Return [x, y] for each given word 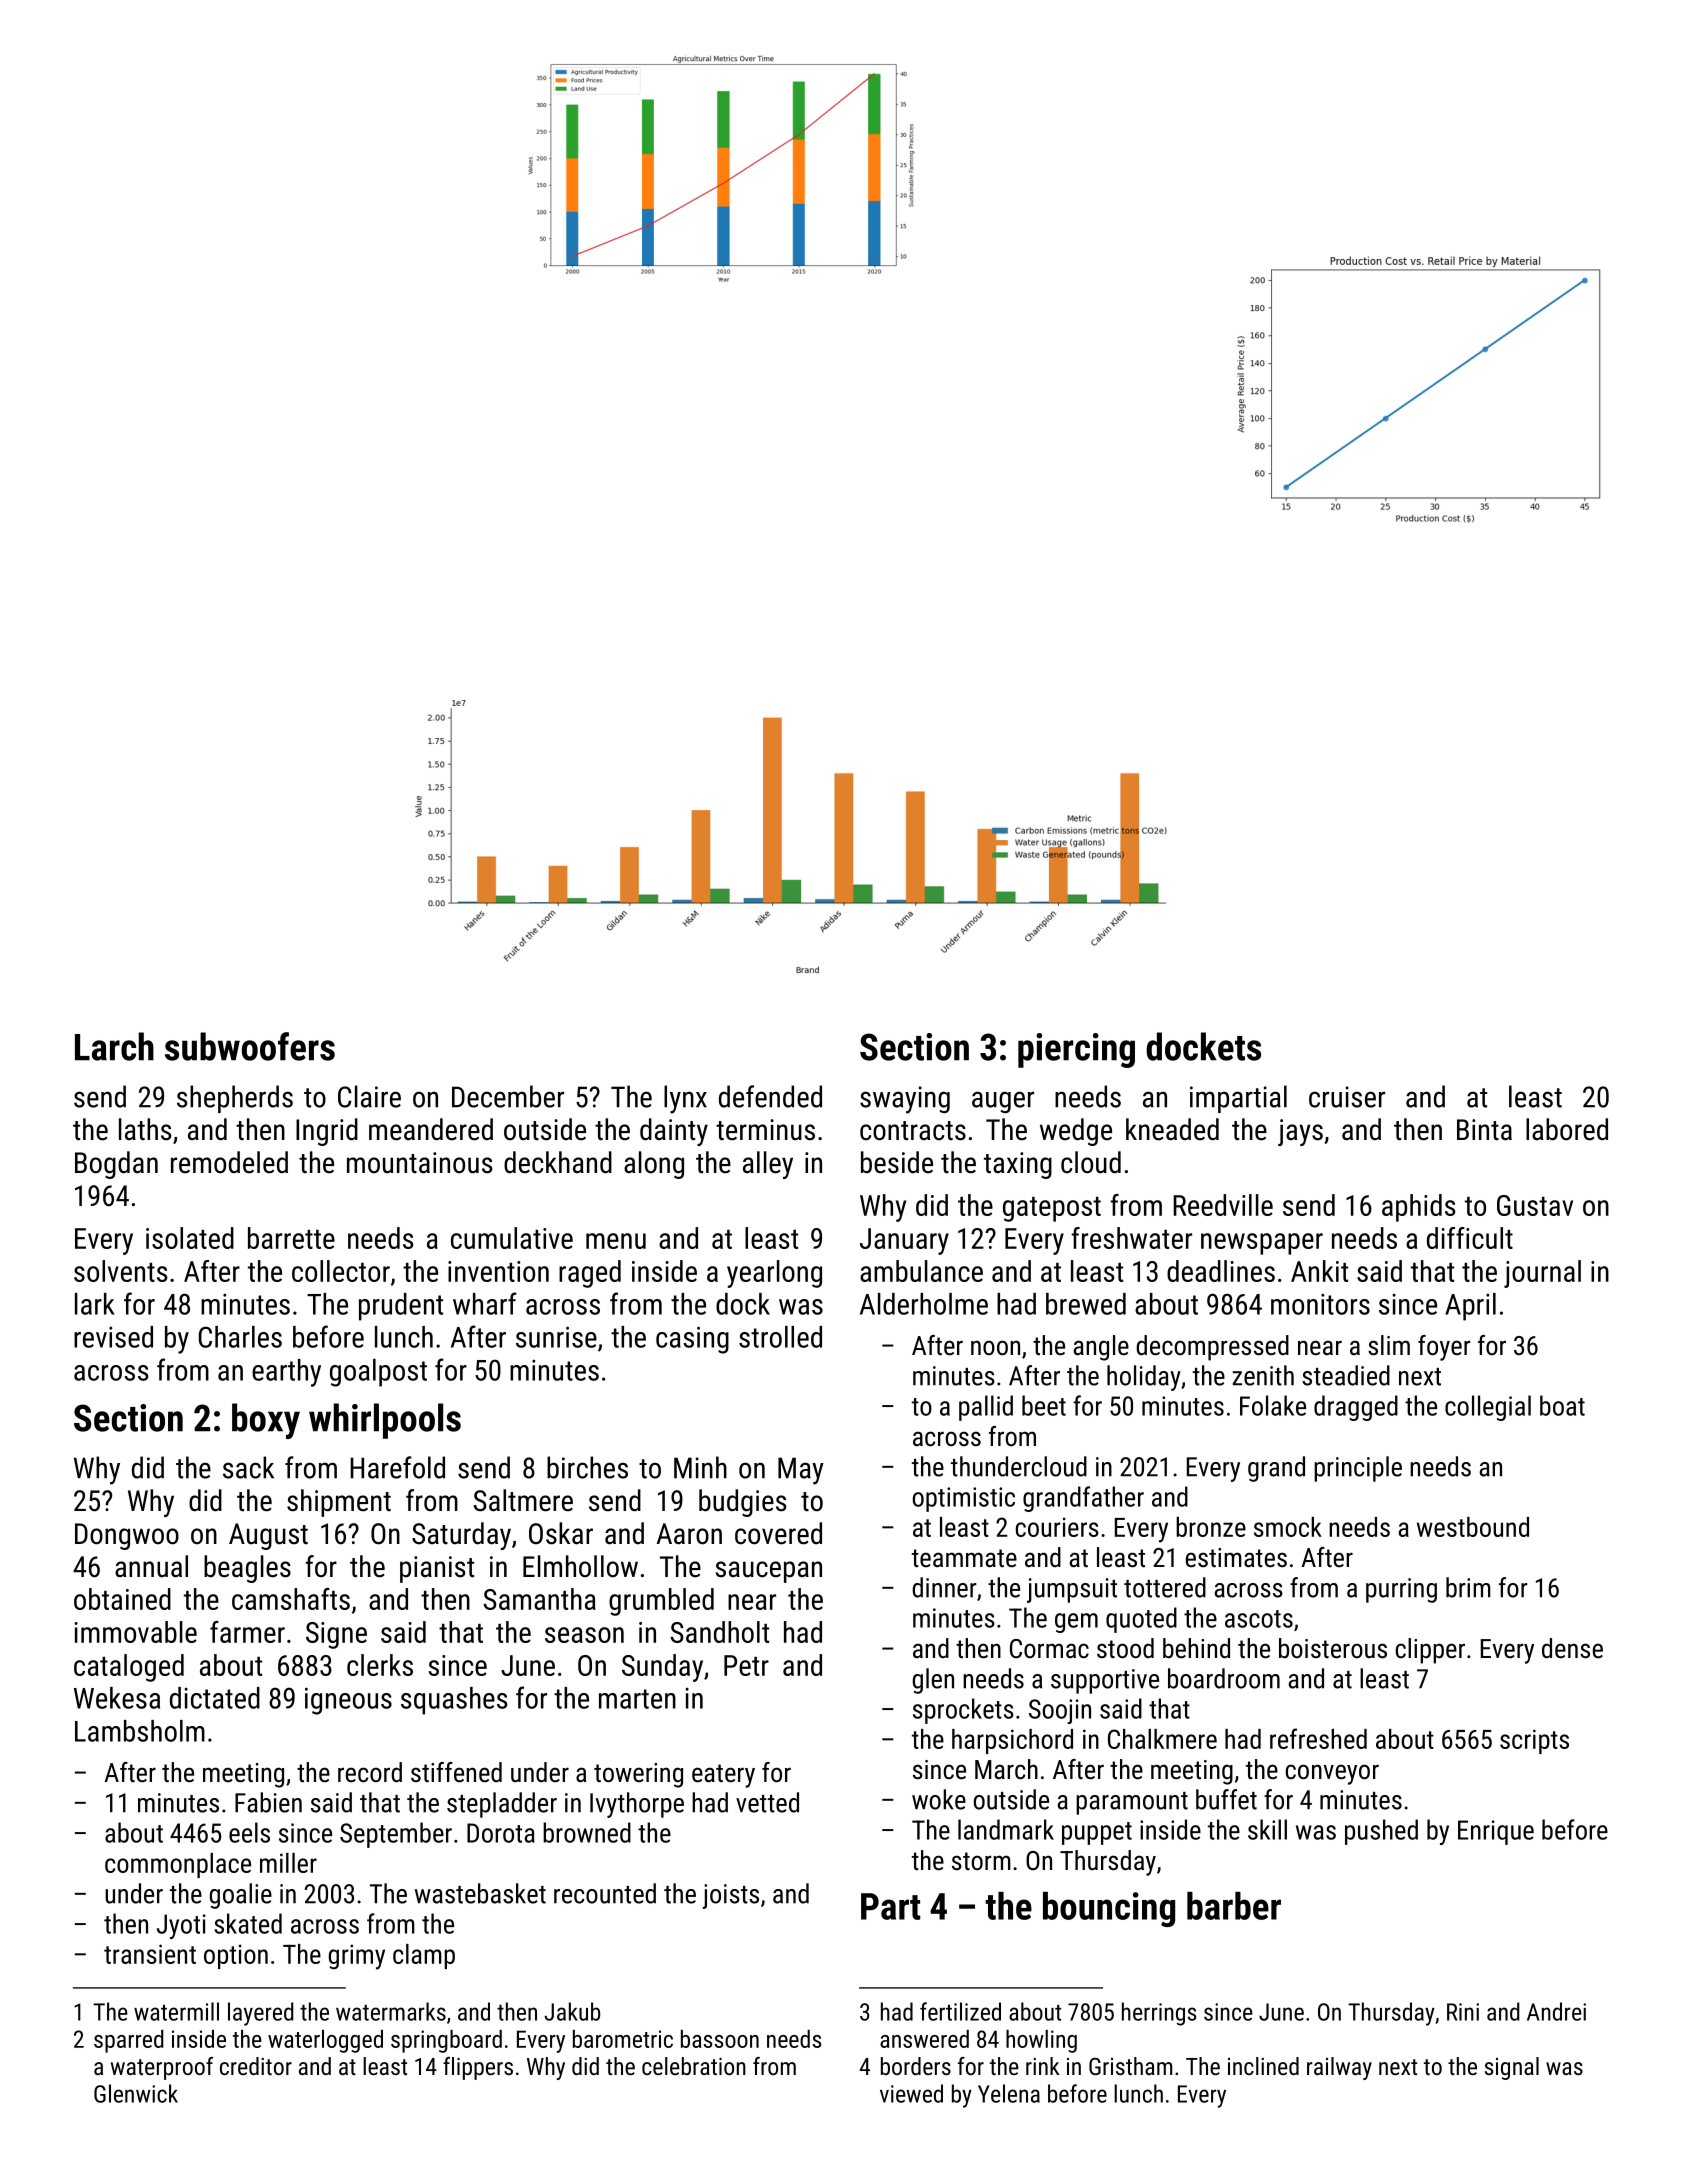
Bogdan [116, 1165]
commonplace [178, 1865]
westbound [1473, 1527]
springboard [446, 2041]
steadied [1346, 1375]
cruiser [1347, 1097]
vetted [767, 1802]
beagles [247, 1569]
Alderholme [924, 1304]
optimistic [963, 1499]
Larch [114, 1046]
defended [770, 1096]
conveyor [1332, 1774]
